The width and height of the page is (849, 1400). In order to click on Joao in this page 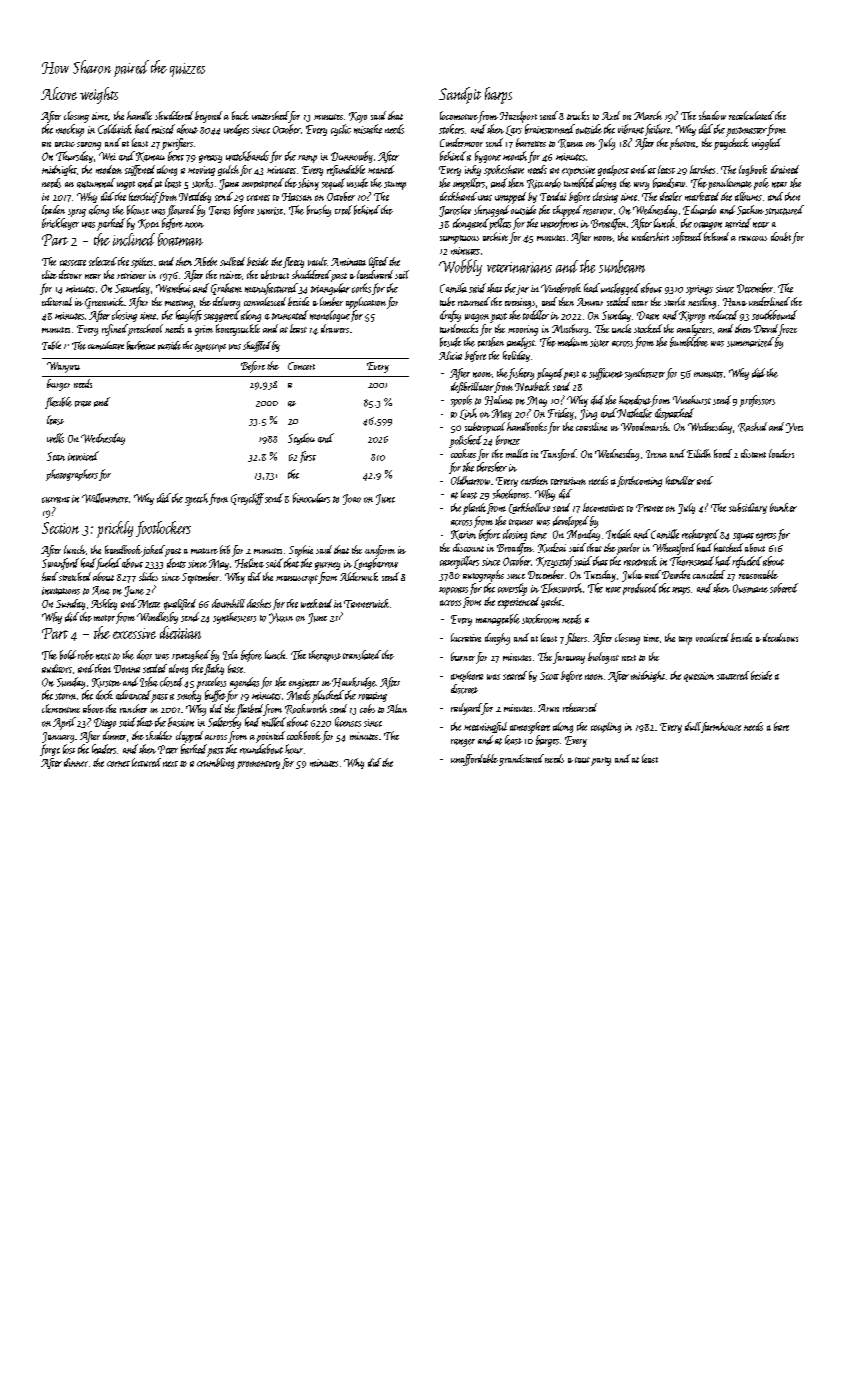, I will do `click(352, 499)`.
